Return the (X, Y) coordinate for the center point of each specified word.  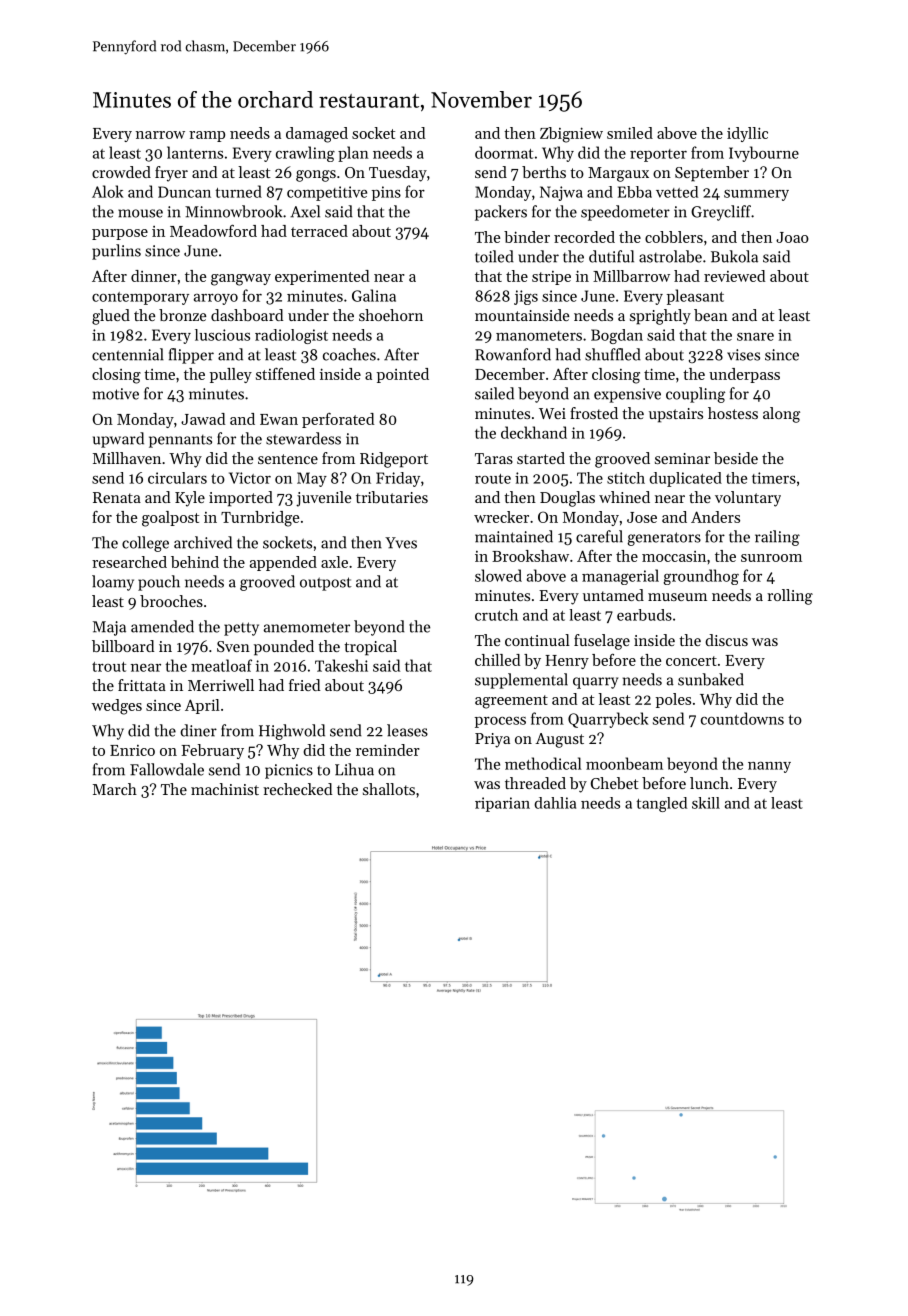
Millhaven (127, 458)
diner (198, 730)
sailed (494, 393)
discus (726, 640)
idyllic (747, 134)
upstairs (676, 415)
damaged (317, 135)
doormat (504, 152)
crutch (496, 615)
